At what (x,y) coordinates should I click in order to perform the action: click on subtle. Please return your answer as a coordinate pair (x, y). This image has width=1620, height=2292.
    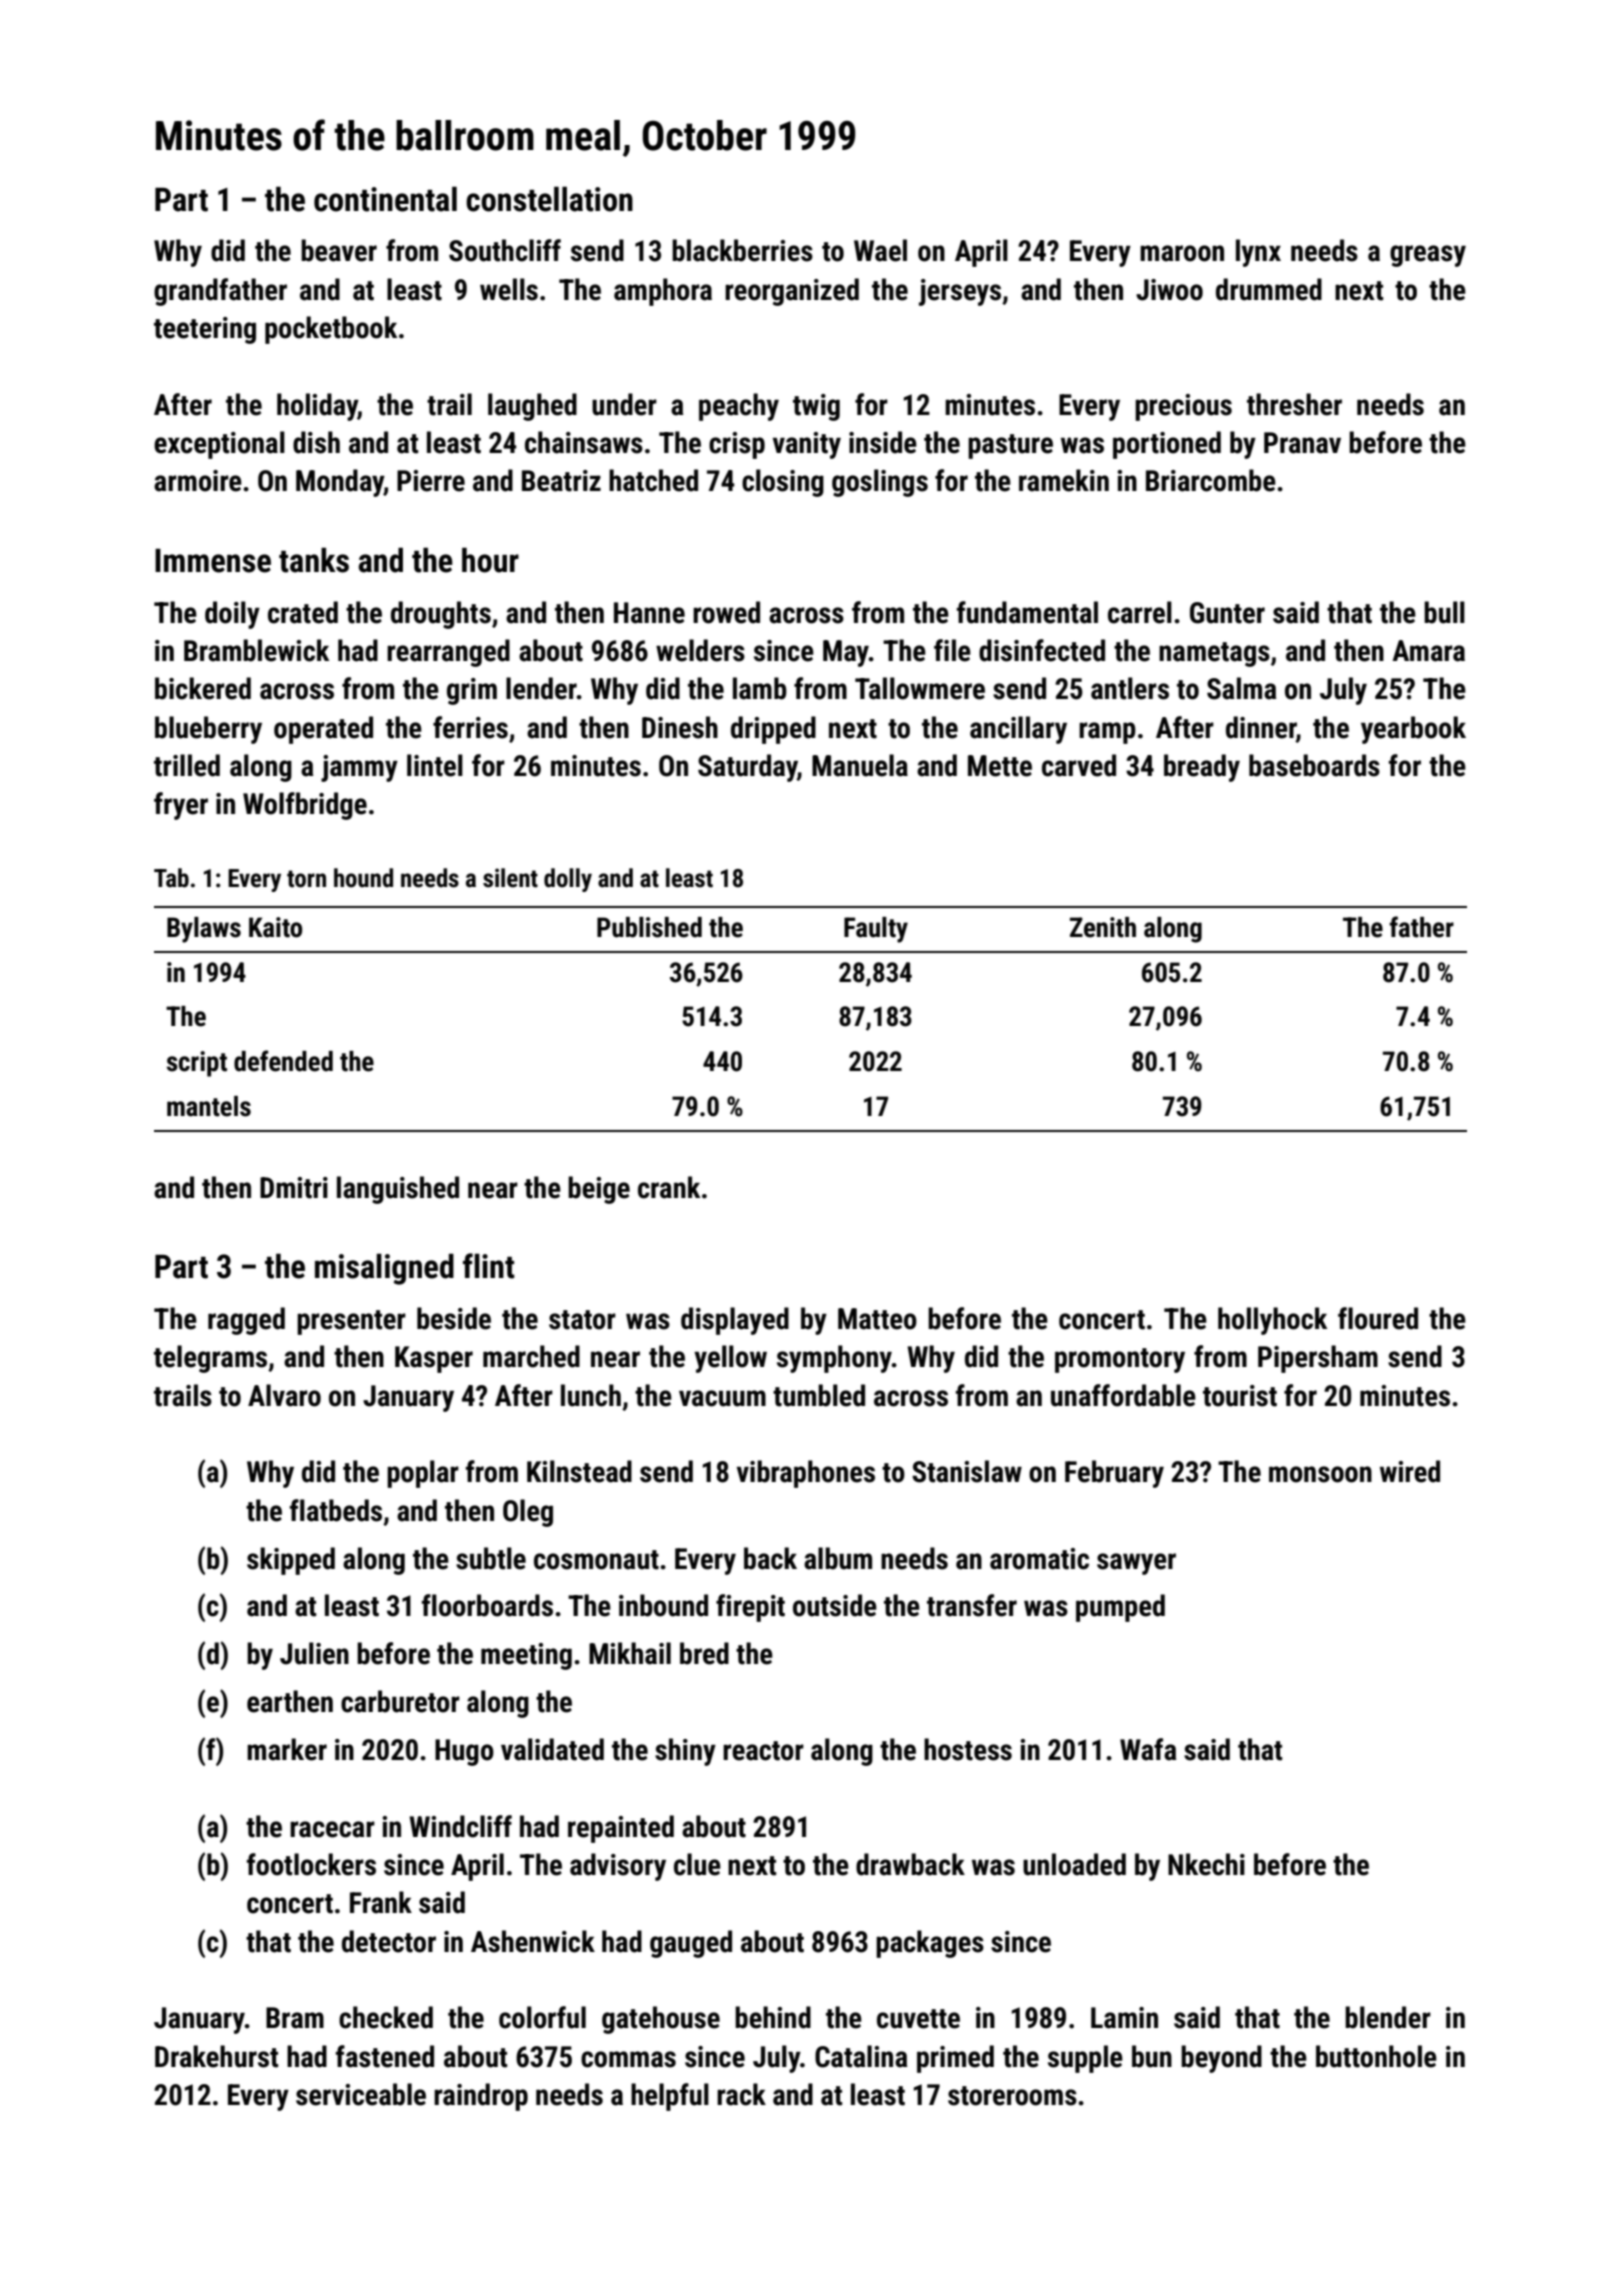
    Looking at the image, I should click on (491, 1558).
